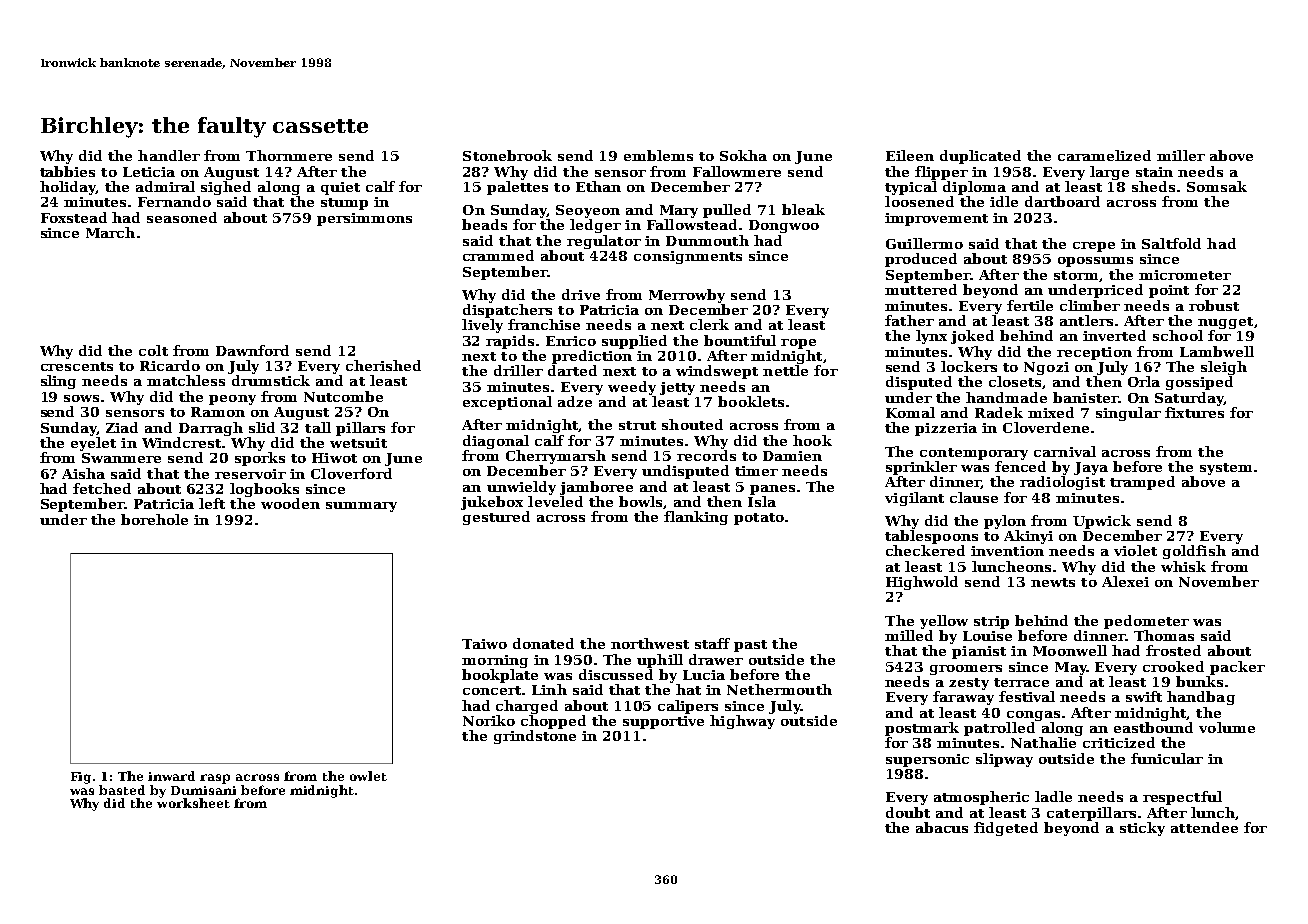 Image resolution: width=1308 pixels, height=924 pixels. What do you see at coordinates (1065, 451) in the page?
I see `carnival` at bounding box center [1065, 451].
